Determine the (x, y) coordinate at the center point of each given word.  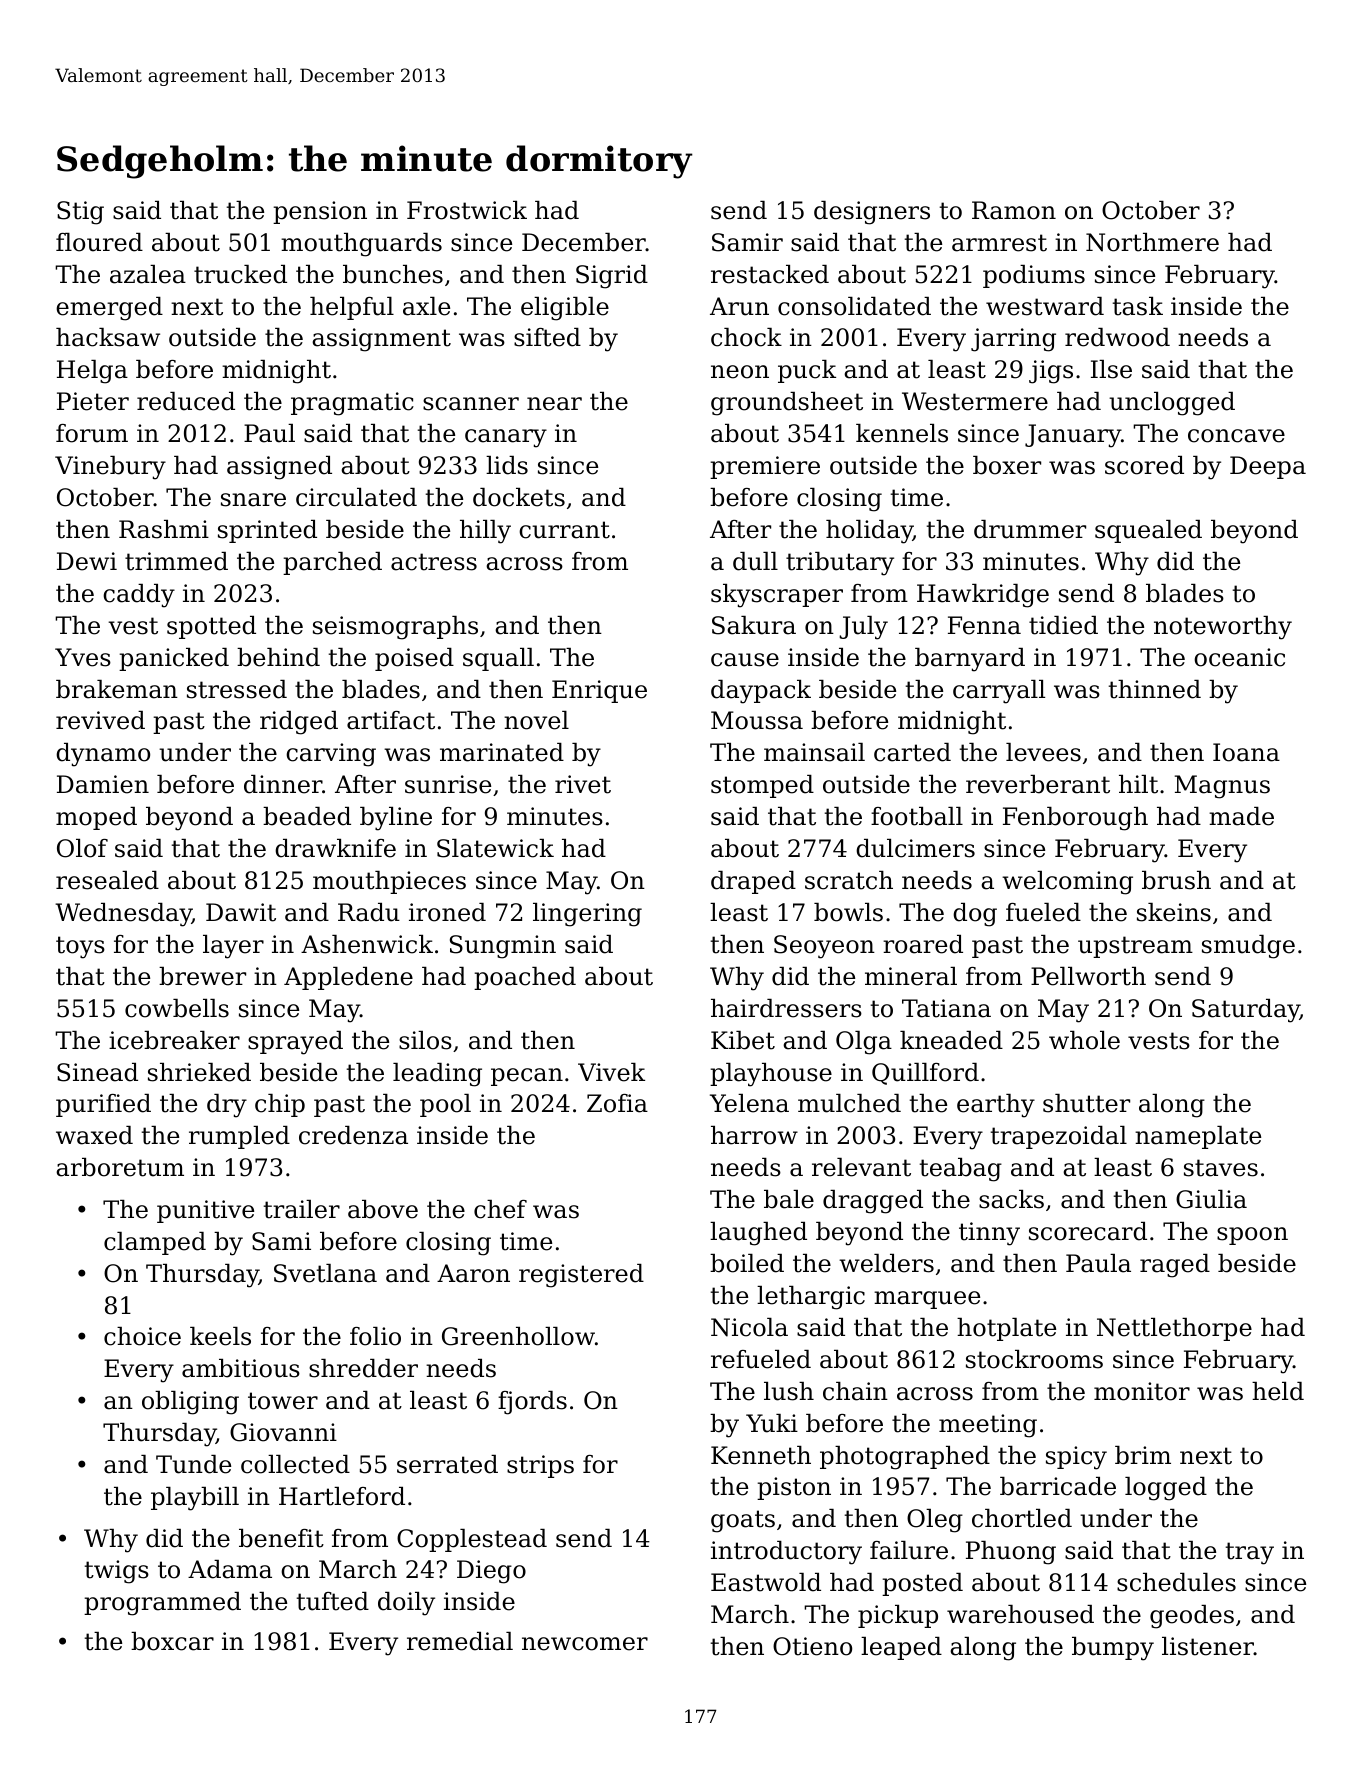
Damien (103, 784)
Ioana (1246, 752)
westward (1045, 306)
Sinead (97, 1072)
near (554, 404)
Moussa (757, 720)
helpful (352, 308)
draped (753, 882)
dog (975, 915)
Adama (230, 1569)
